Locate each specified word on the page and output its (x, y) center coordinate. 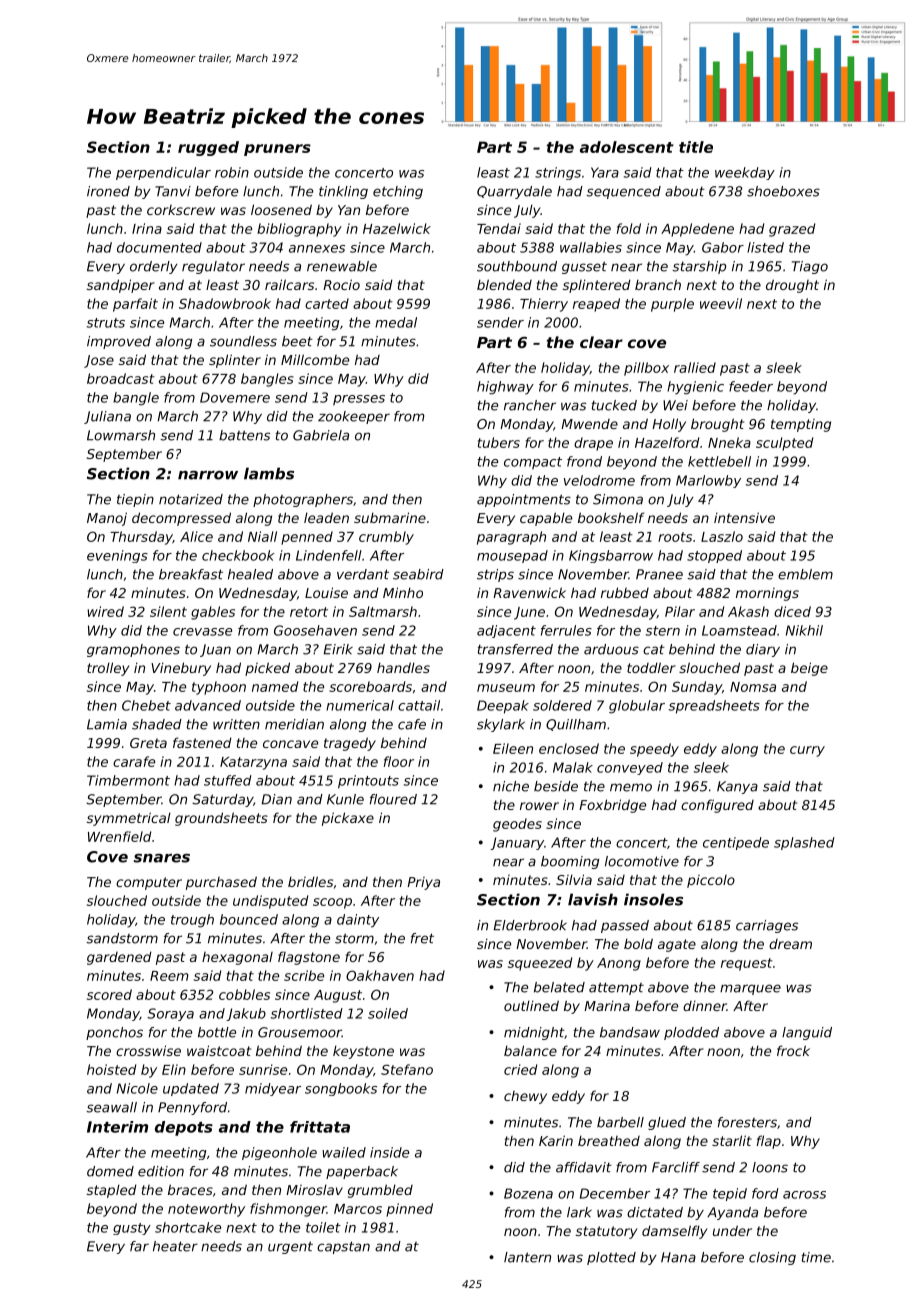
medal (396, 322)
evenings (117, 556)
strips (495, 575)
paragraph (511, 538)
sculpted (784, 444)
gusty (132, 1229)
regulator (213, 267)
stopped (714, 556)
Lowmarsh (121, 435)
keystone (363, 1052)
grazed (792, 230)
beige (809, 669)
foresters (747, 1122)
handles (403, 667)
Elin (174, 1069)
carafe (134, 761)
